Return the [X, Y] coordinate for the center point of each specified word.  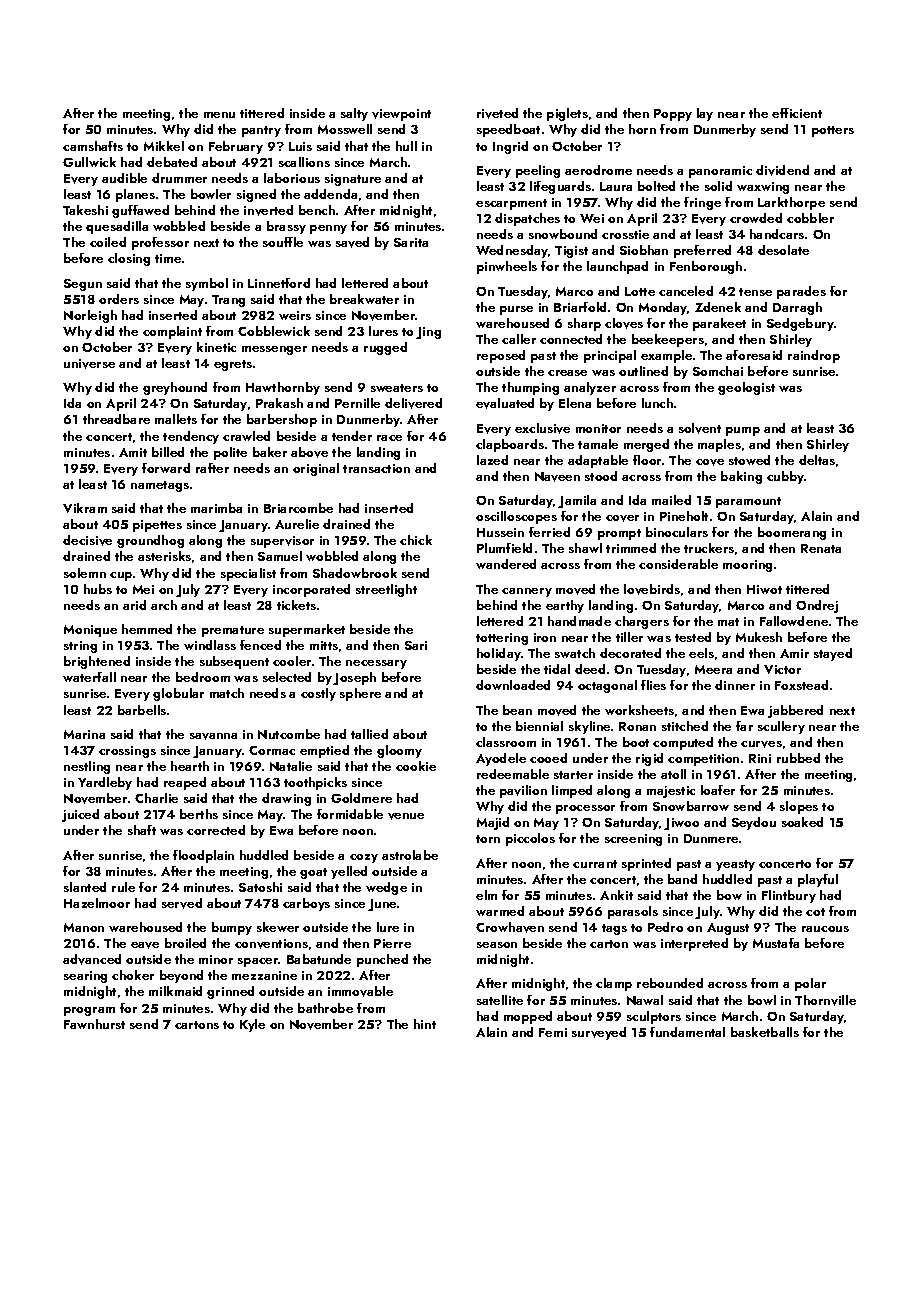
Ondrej [817, 606]
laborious [292, 178]
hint [425, 1024]
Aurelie [297, 524]
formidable [350, 814]
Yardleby [105, 783]
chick [416, 540]
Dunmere [711, 838]
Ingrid [510, 147]
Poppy [673, 115]
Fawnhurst [94, 1024]
